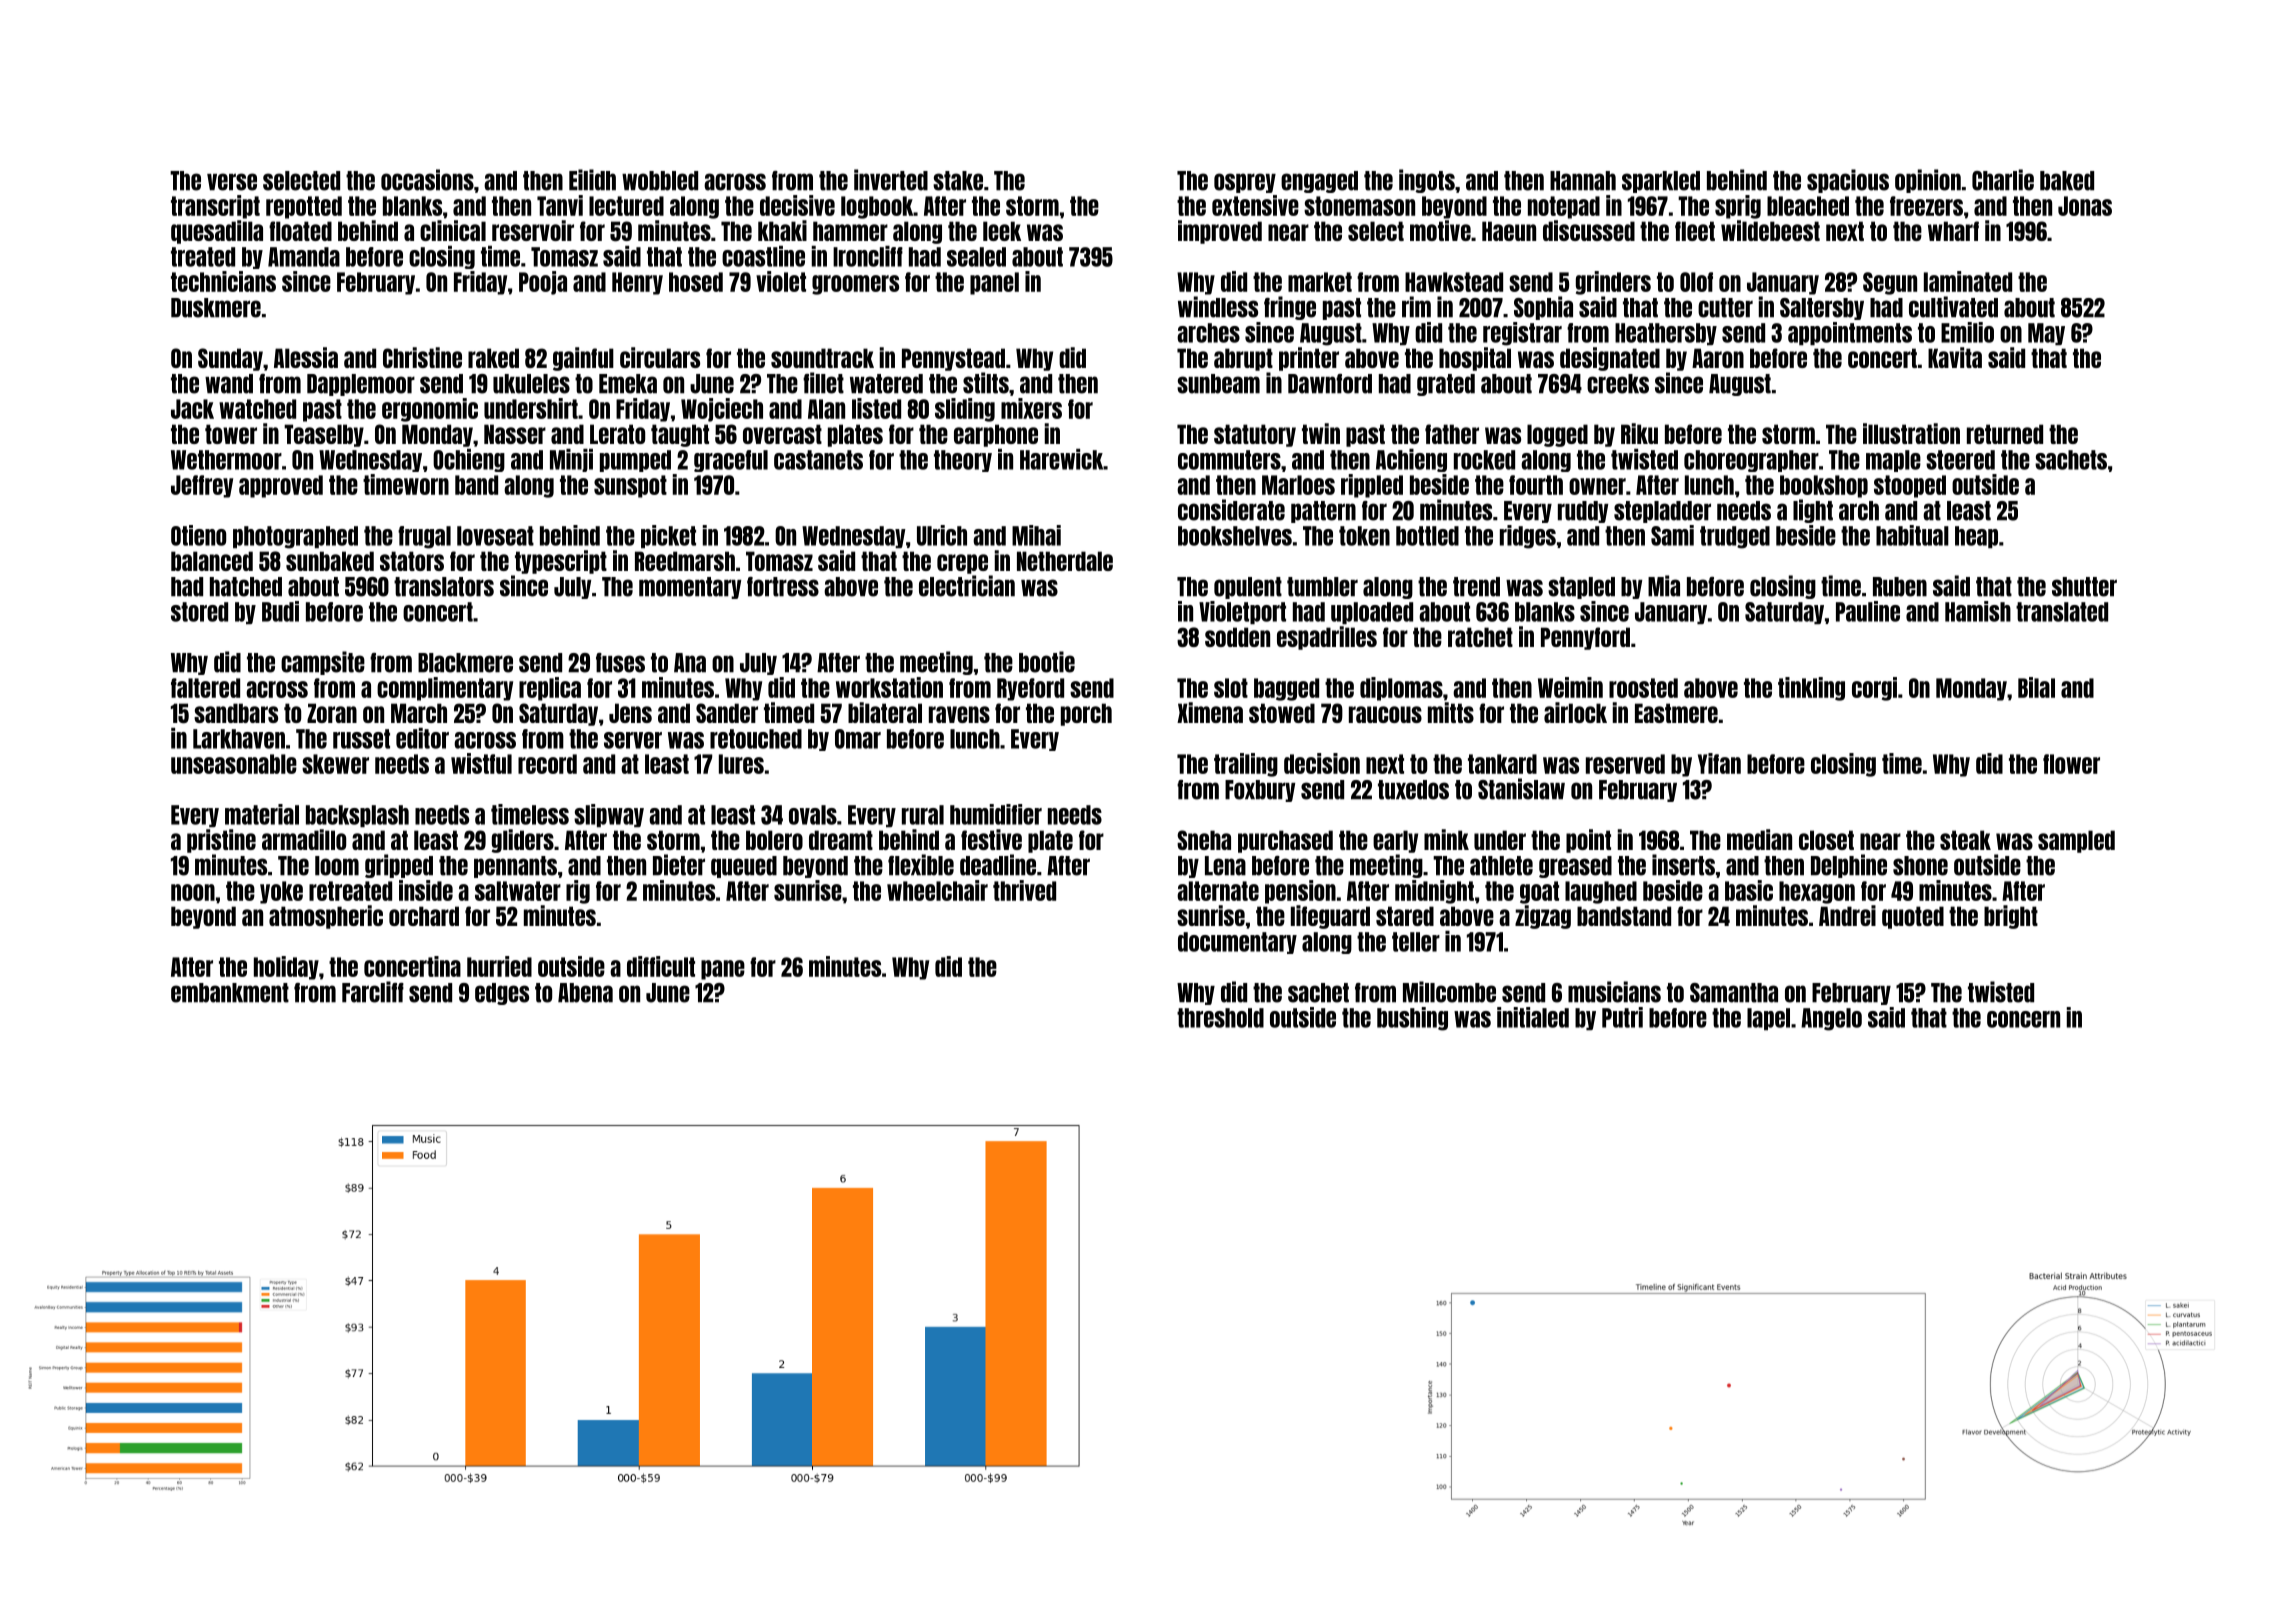 Image resolution: width=2292 pixels, height=1620 pixels. Describe the element at coordinates (230, 993) in the image. I see `embankment` at that location.
